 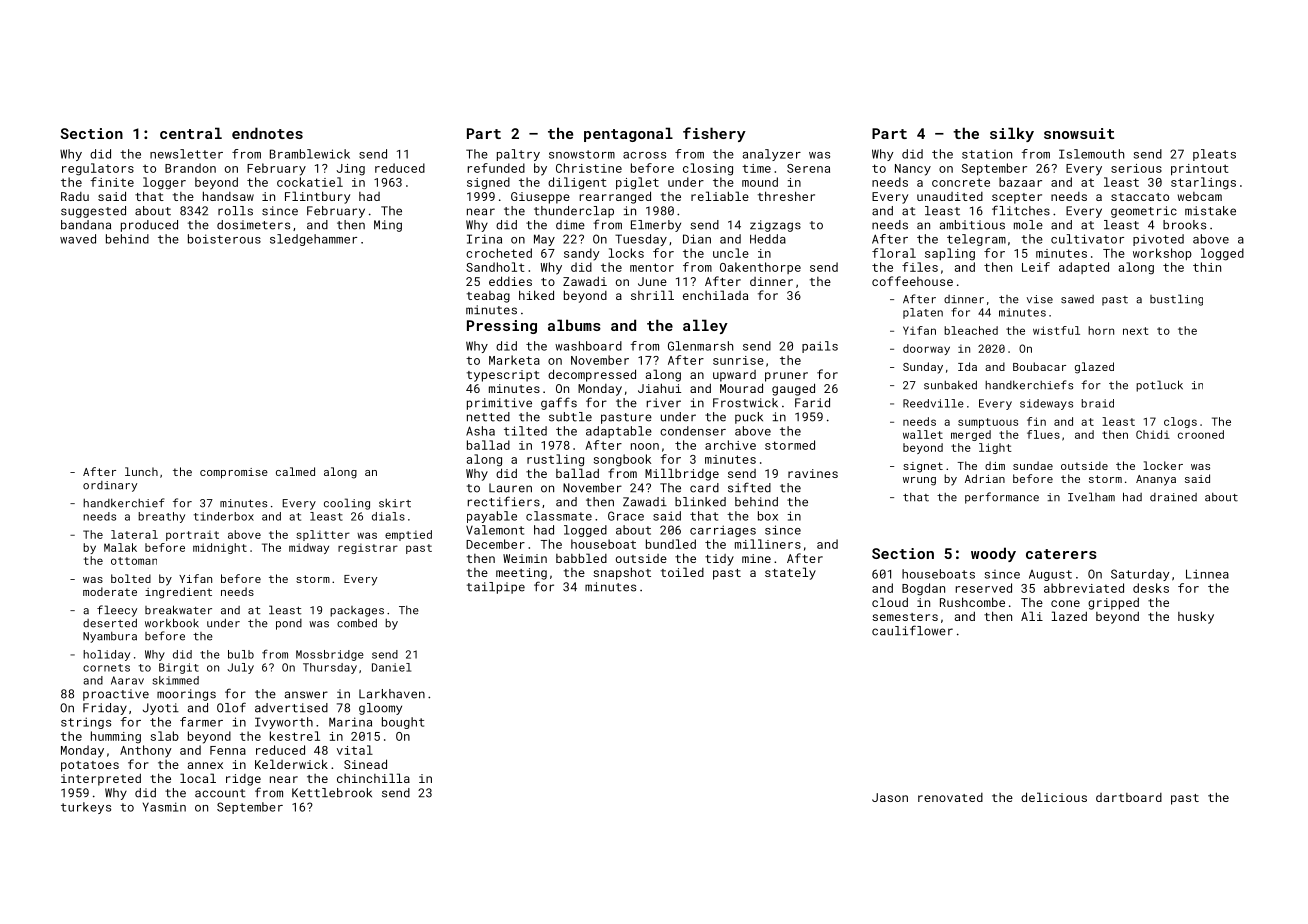 What do you see at coordinates (1129, 797) in the document?
I see `dartboard` at bounding box center [1129, 797].
